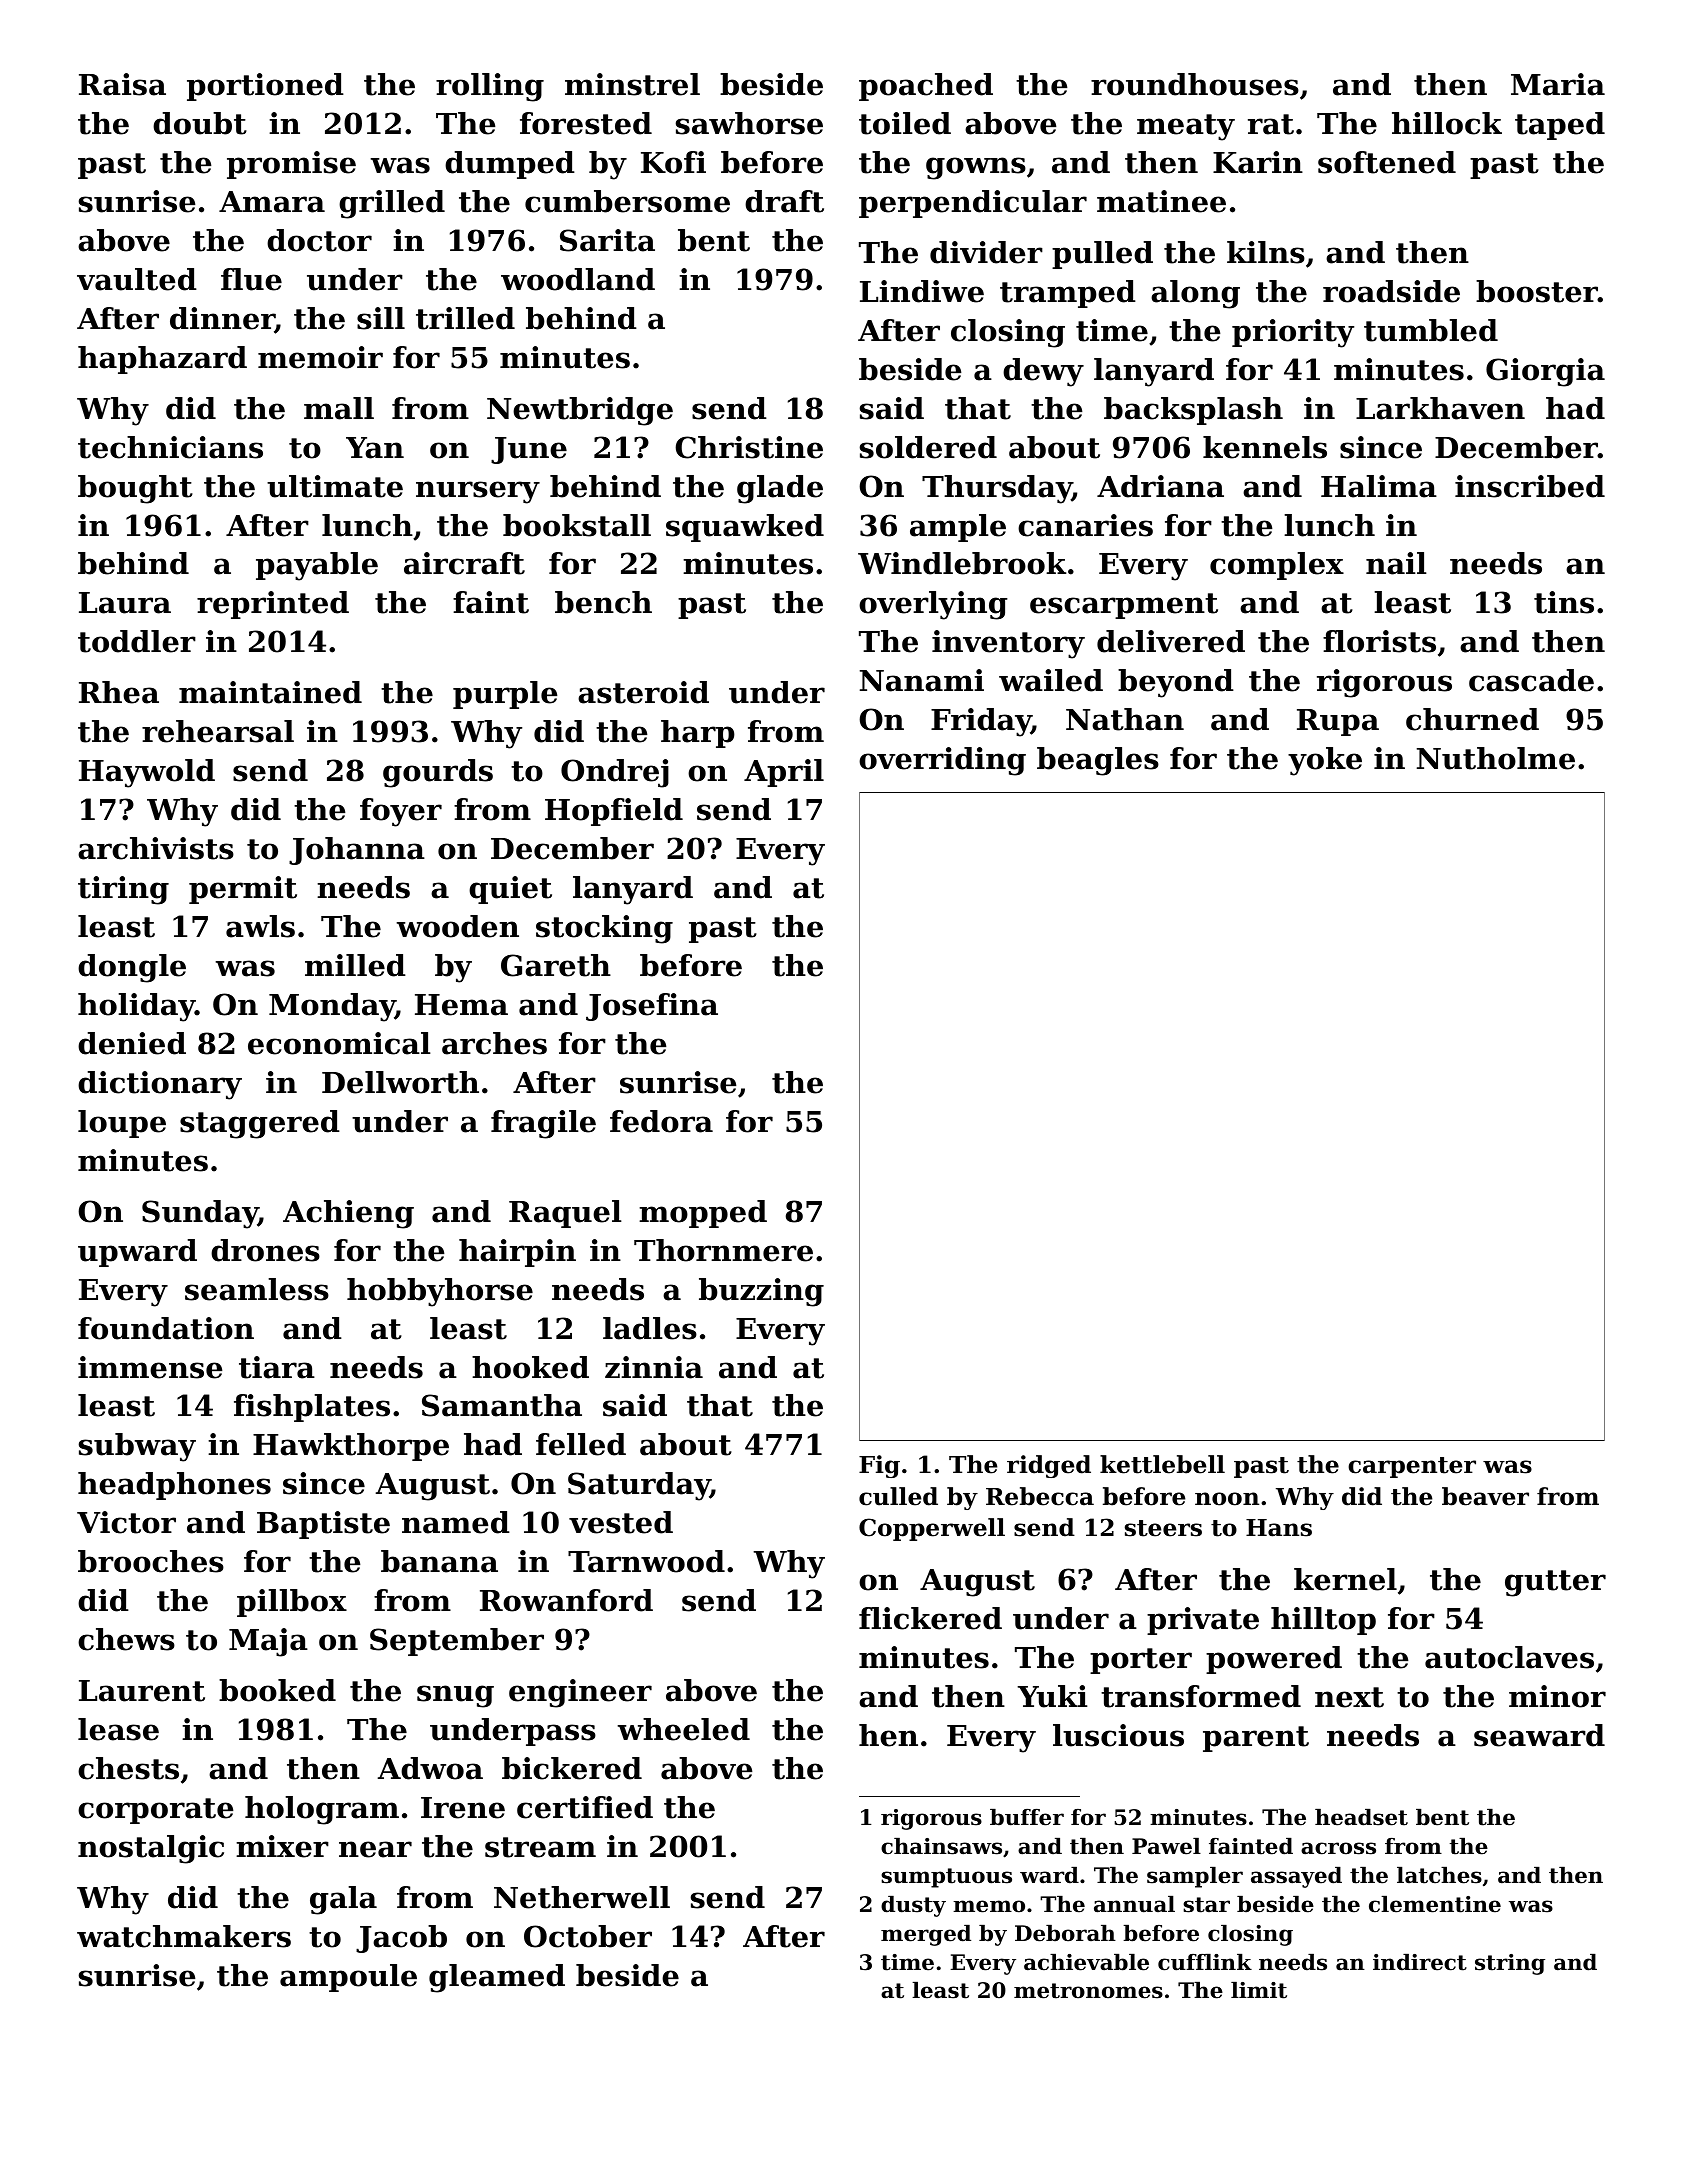 The image size is (1683, 2178). What do you see at coordinates (1195, 84) in the screenshot?
I see `roundhouses` at bounding box center [1195, 84].
